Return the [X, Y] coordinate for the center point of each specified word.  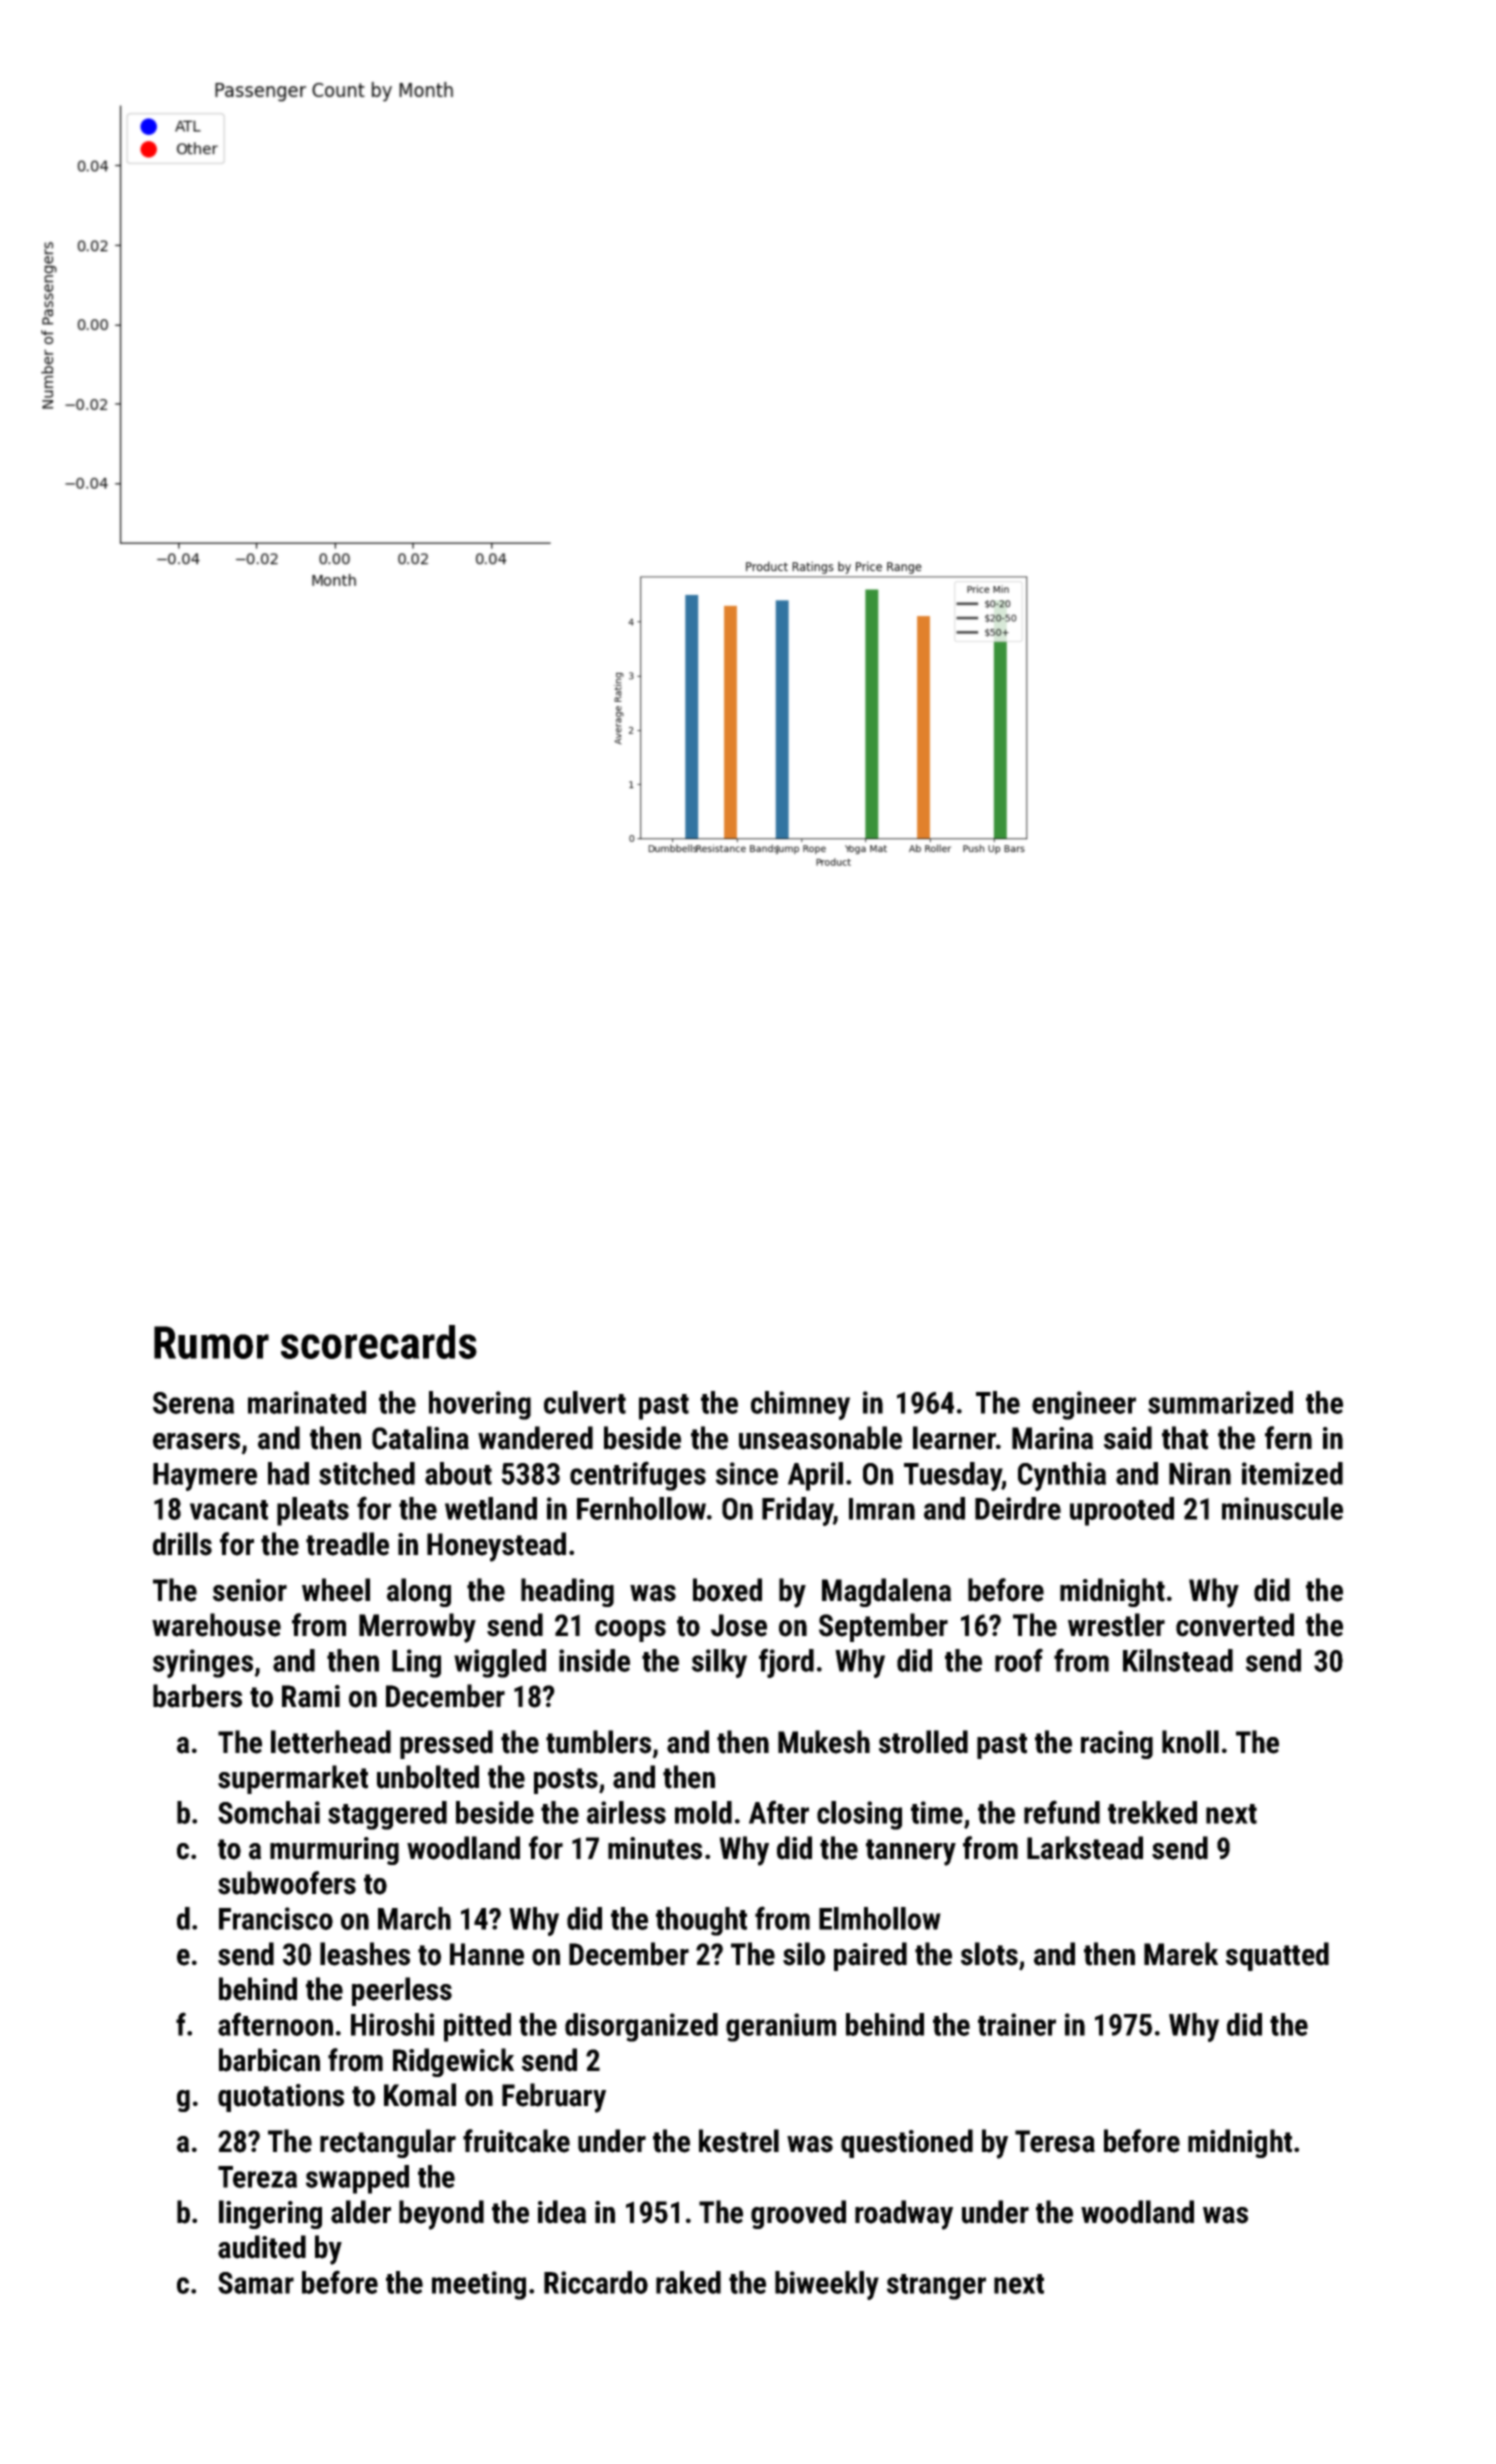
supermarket [293, 1779]
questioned [907, 2143]
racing [1117, 1745]
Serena [193, 1403]
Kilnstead [1178, 1660]
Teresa [1055, 2141]
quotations [281, 2098]
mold [703, 1812]
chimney [800, 1405]
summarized [1220, 1402]
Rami [311, 1696]
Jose [739, 1625]
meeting [479, 2285]
